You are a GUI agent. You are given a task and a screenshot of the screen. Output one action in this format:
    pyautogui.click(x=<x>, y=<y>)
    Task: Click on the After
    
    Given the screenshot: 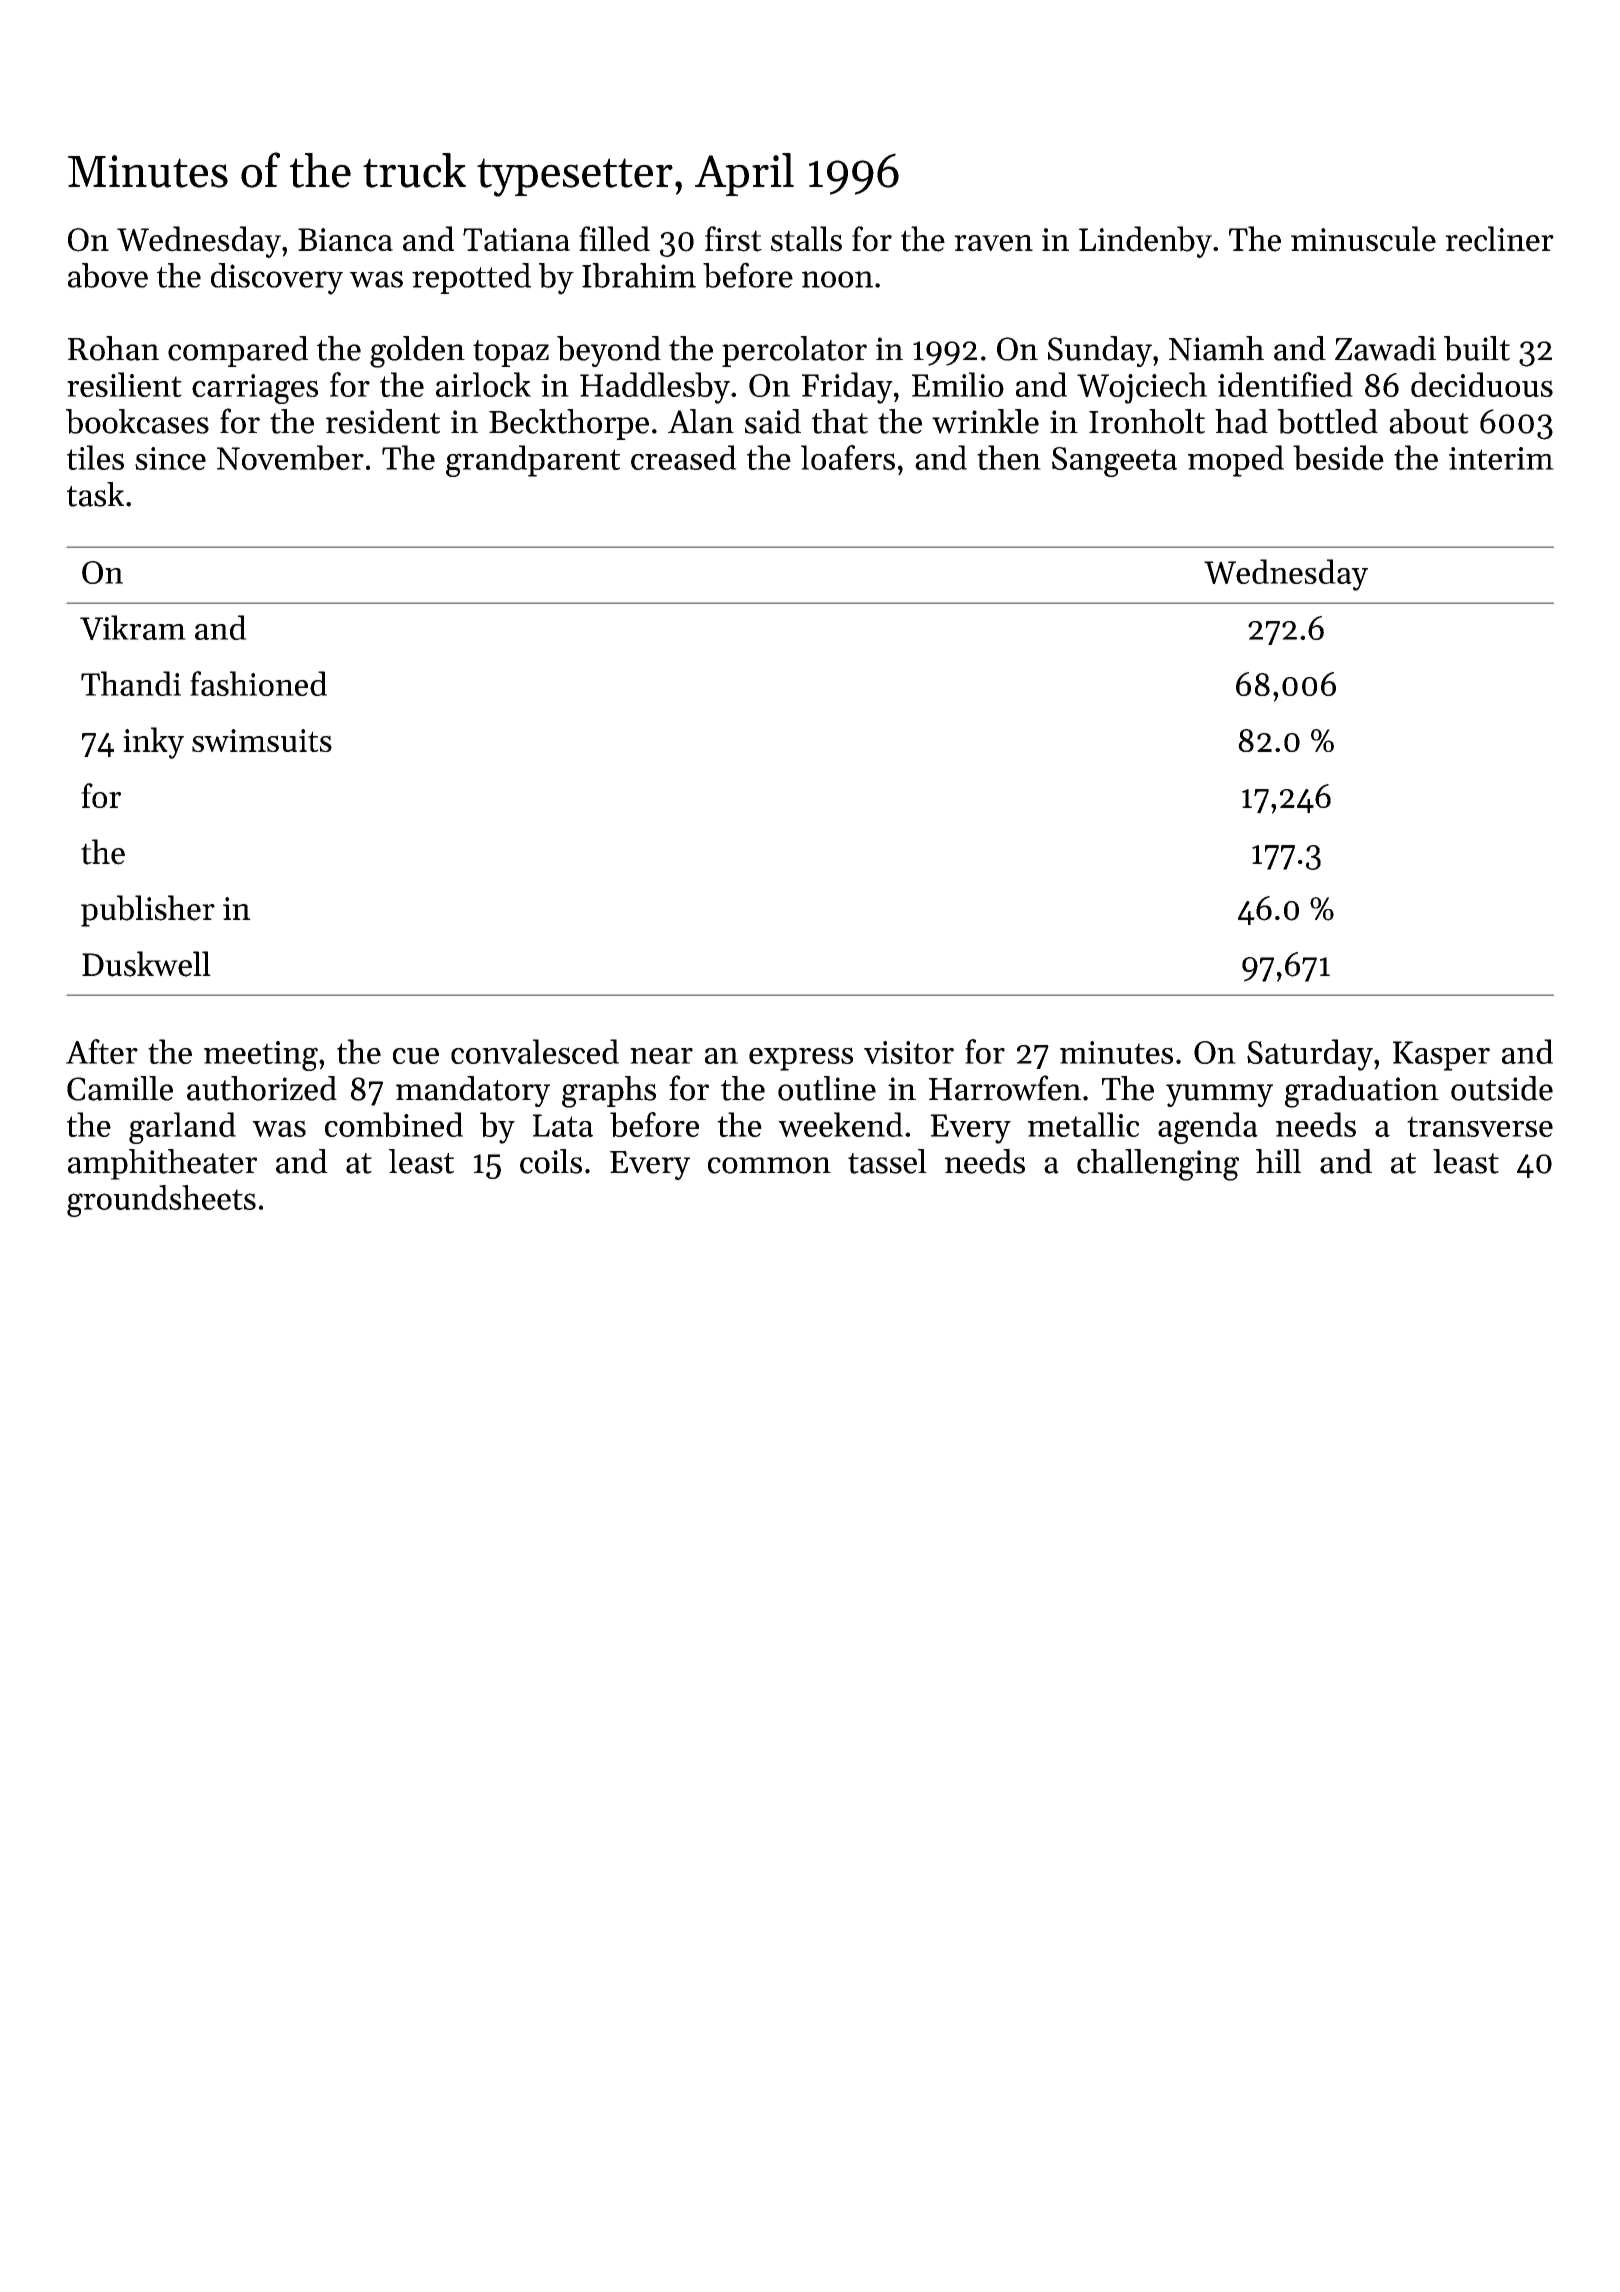 What is the action you would take?
    pyautogui.click(x=102, y=1051)
